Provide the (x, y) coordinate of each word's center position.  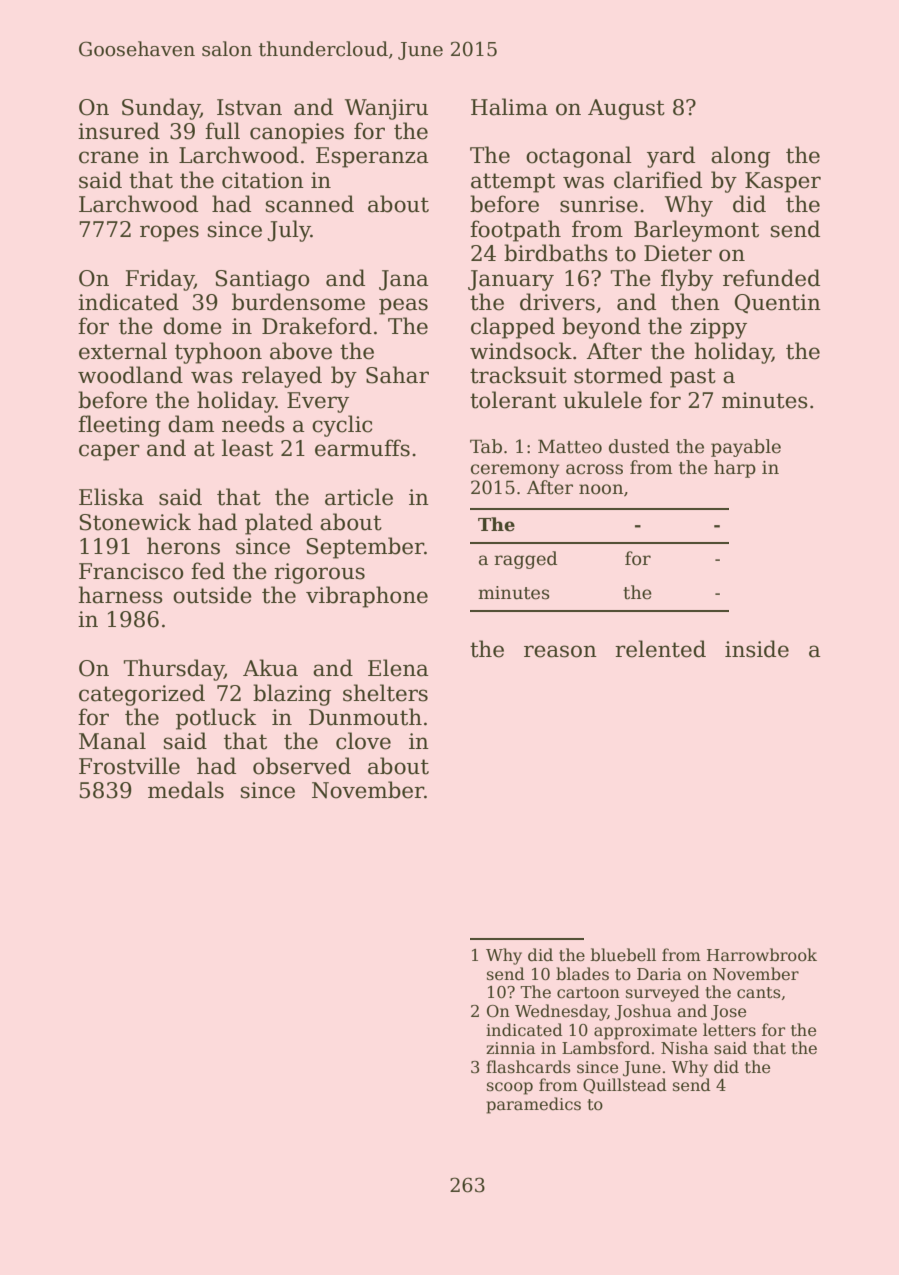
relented (660, 649)
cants (759, 993)
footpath (515, 231)
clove (363, 741)
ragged (525, 560)
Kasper (783, 182)
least (247, 448)
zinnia (511, 1048)
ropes (169, 233)
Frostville (129, 766)
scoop (510, 1088)
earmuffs (362, 448)
